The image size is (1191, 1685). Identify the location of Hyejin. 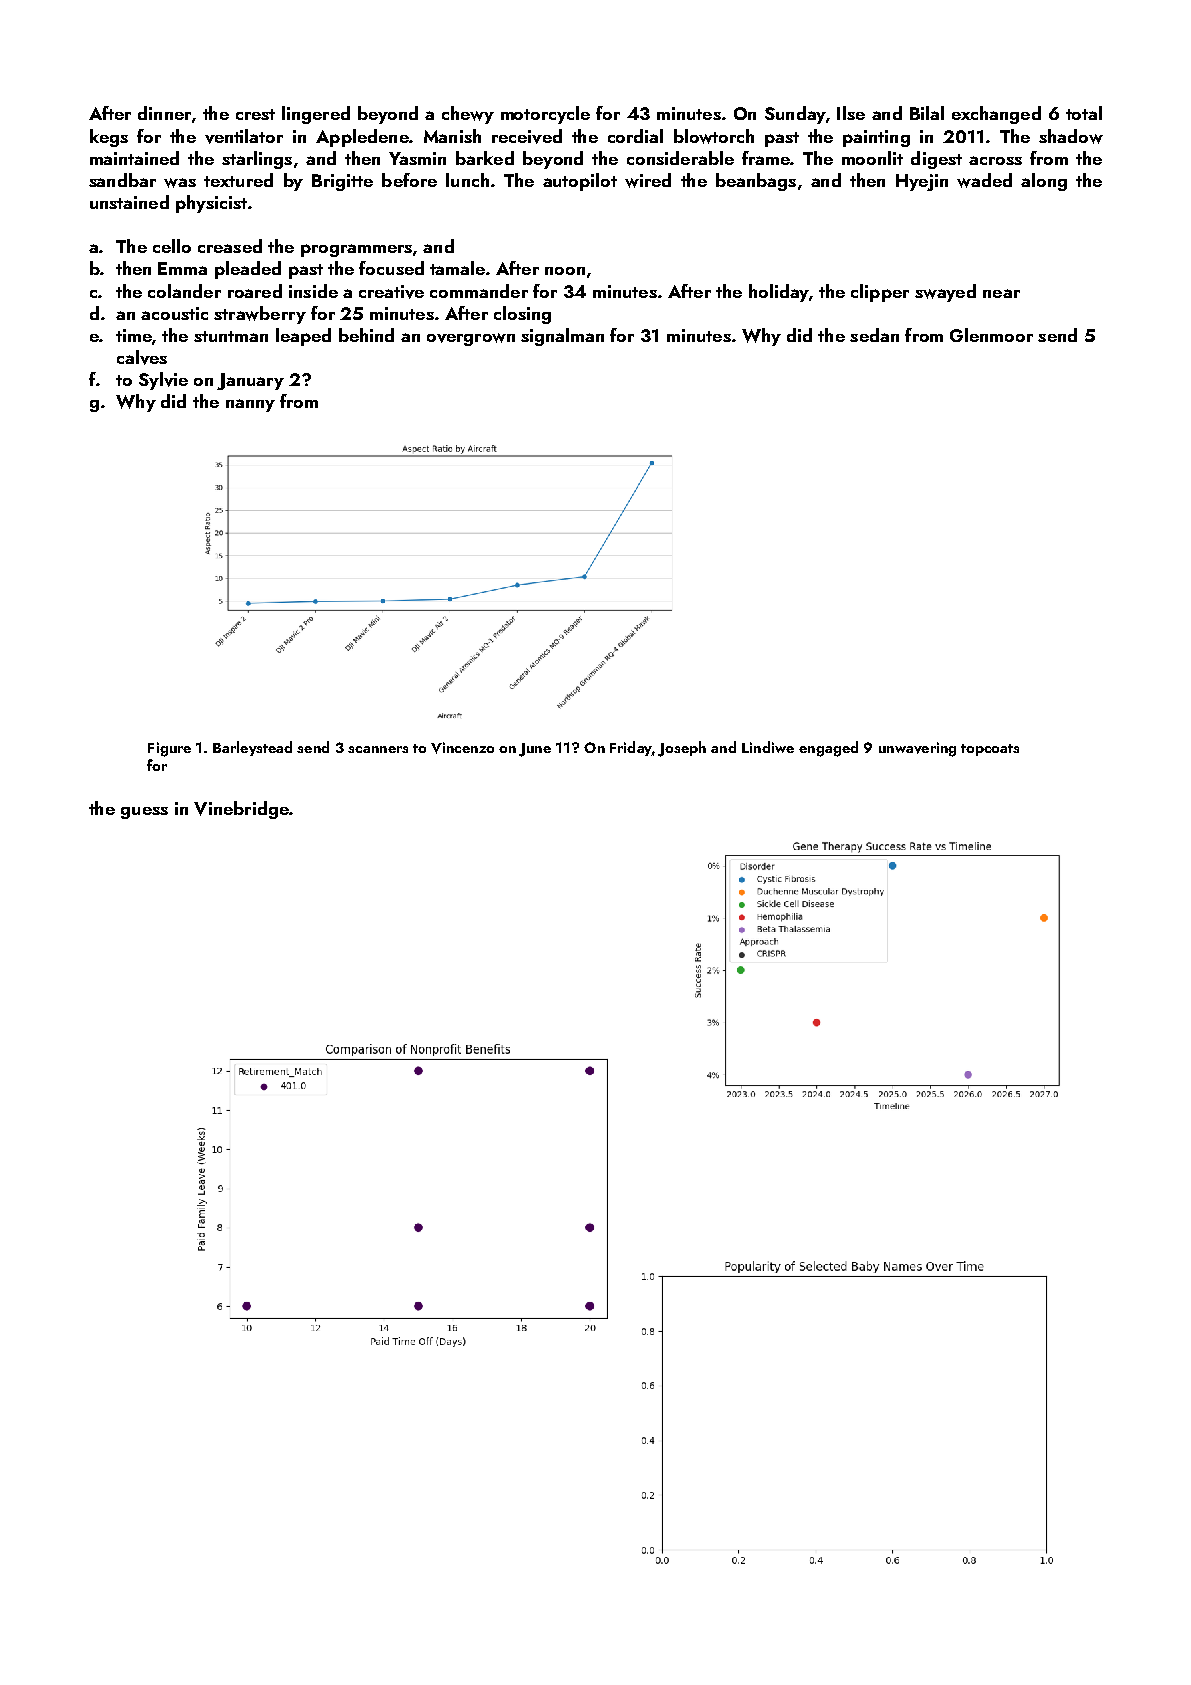
(922, 182).
